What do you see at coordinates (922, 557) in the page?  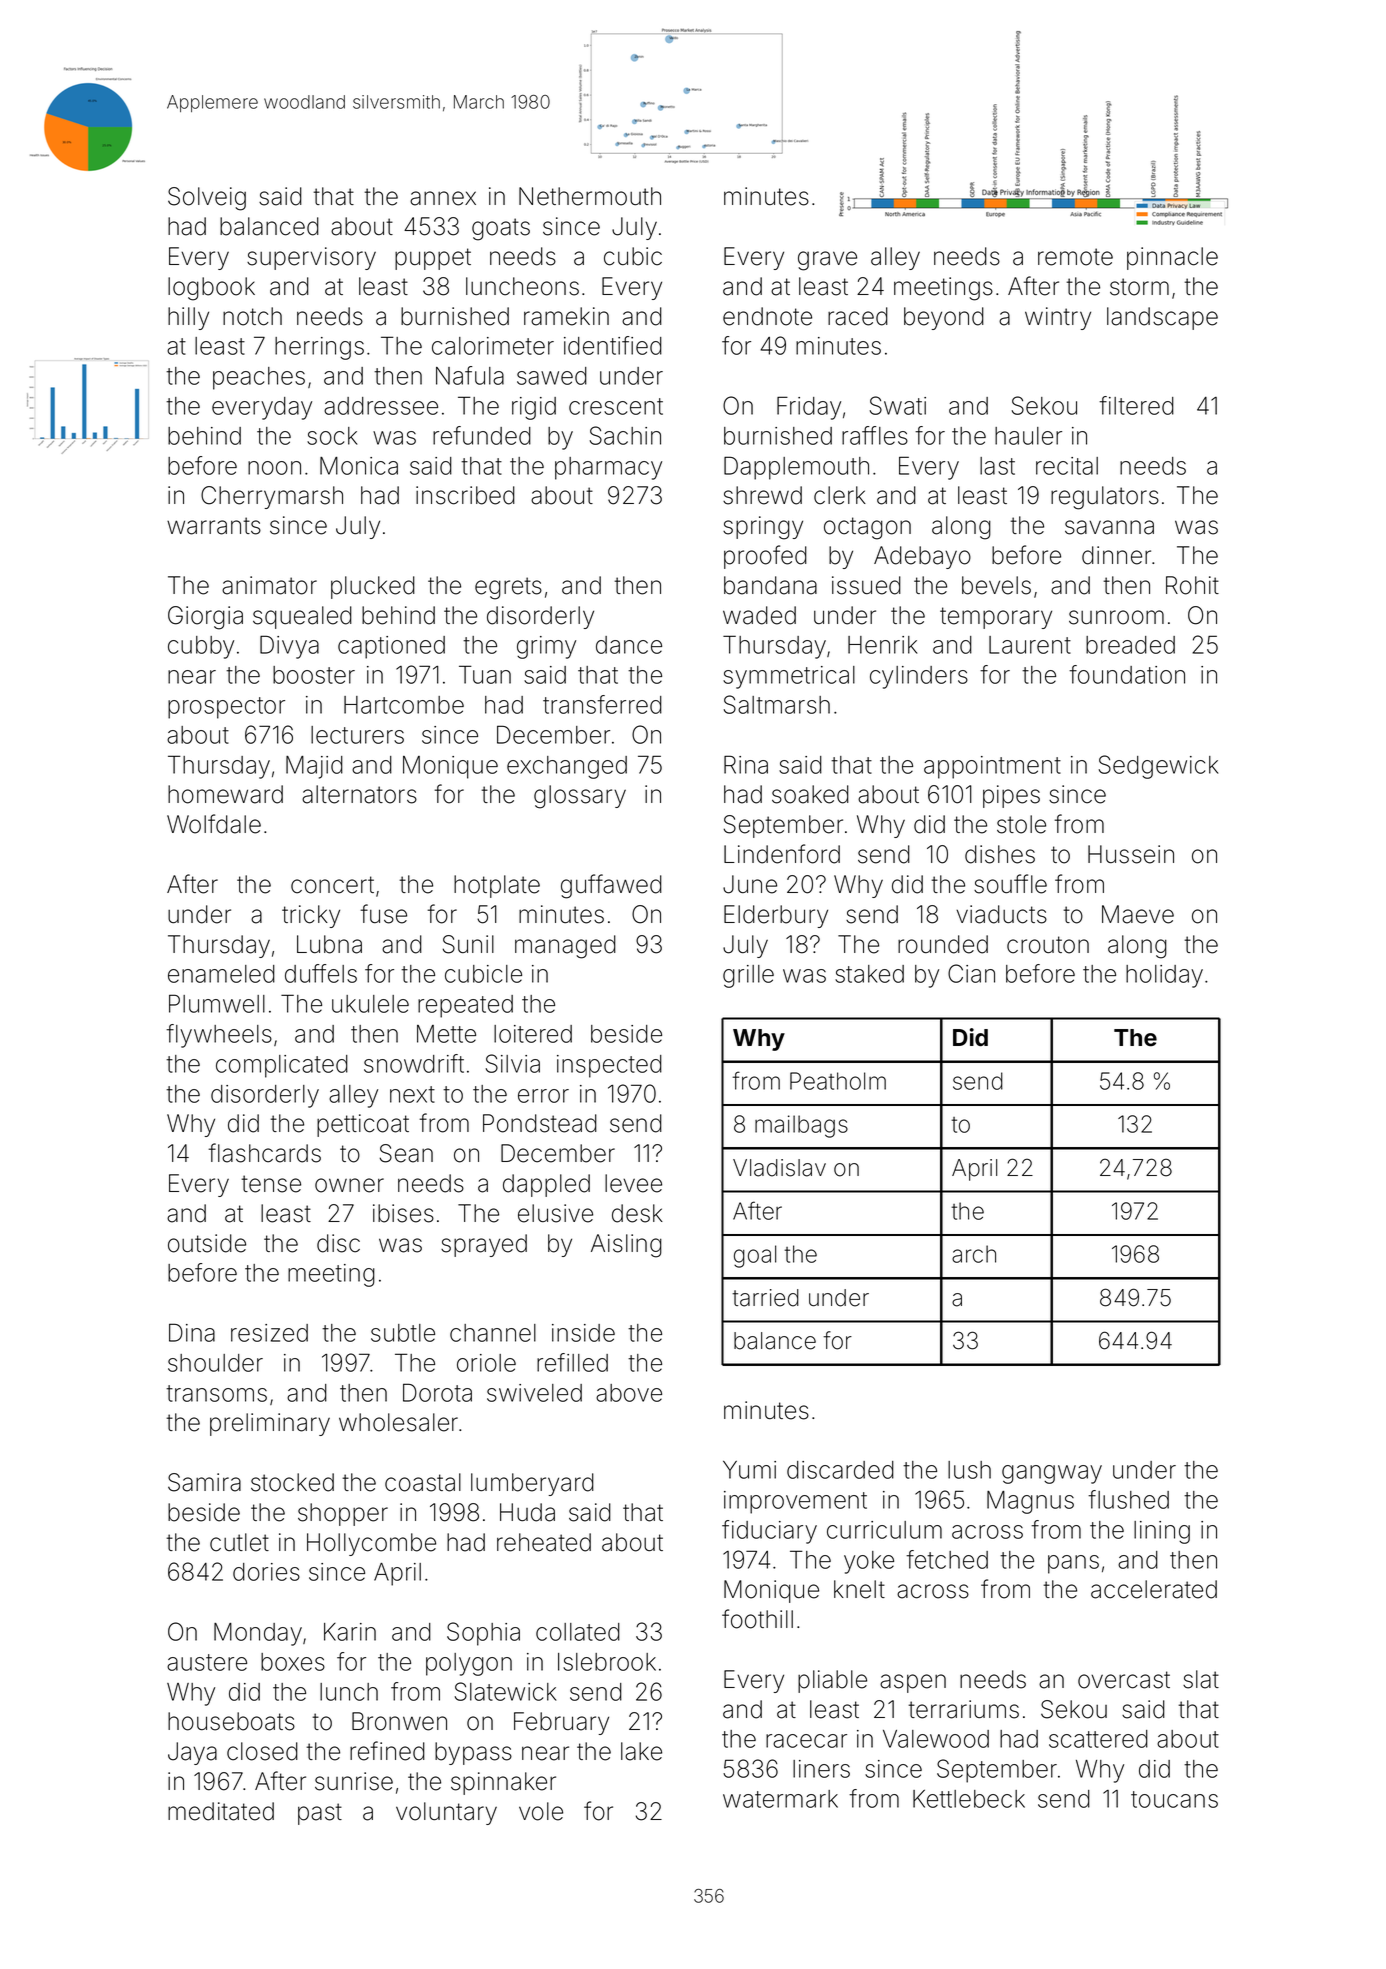 I see `Adebayo` at bounding box center [922, 557].
